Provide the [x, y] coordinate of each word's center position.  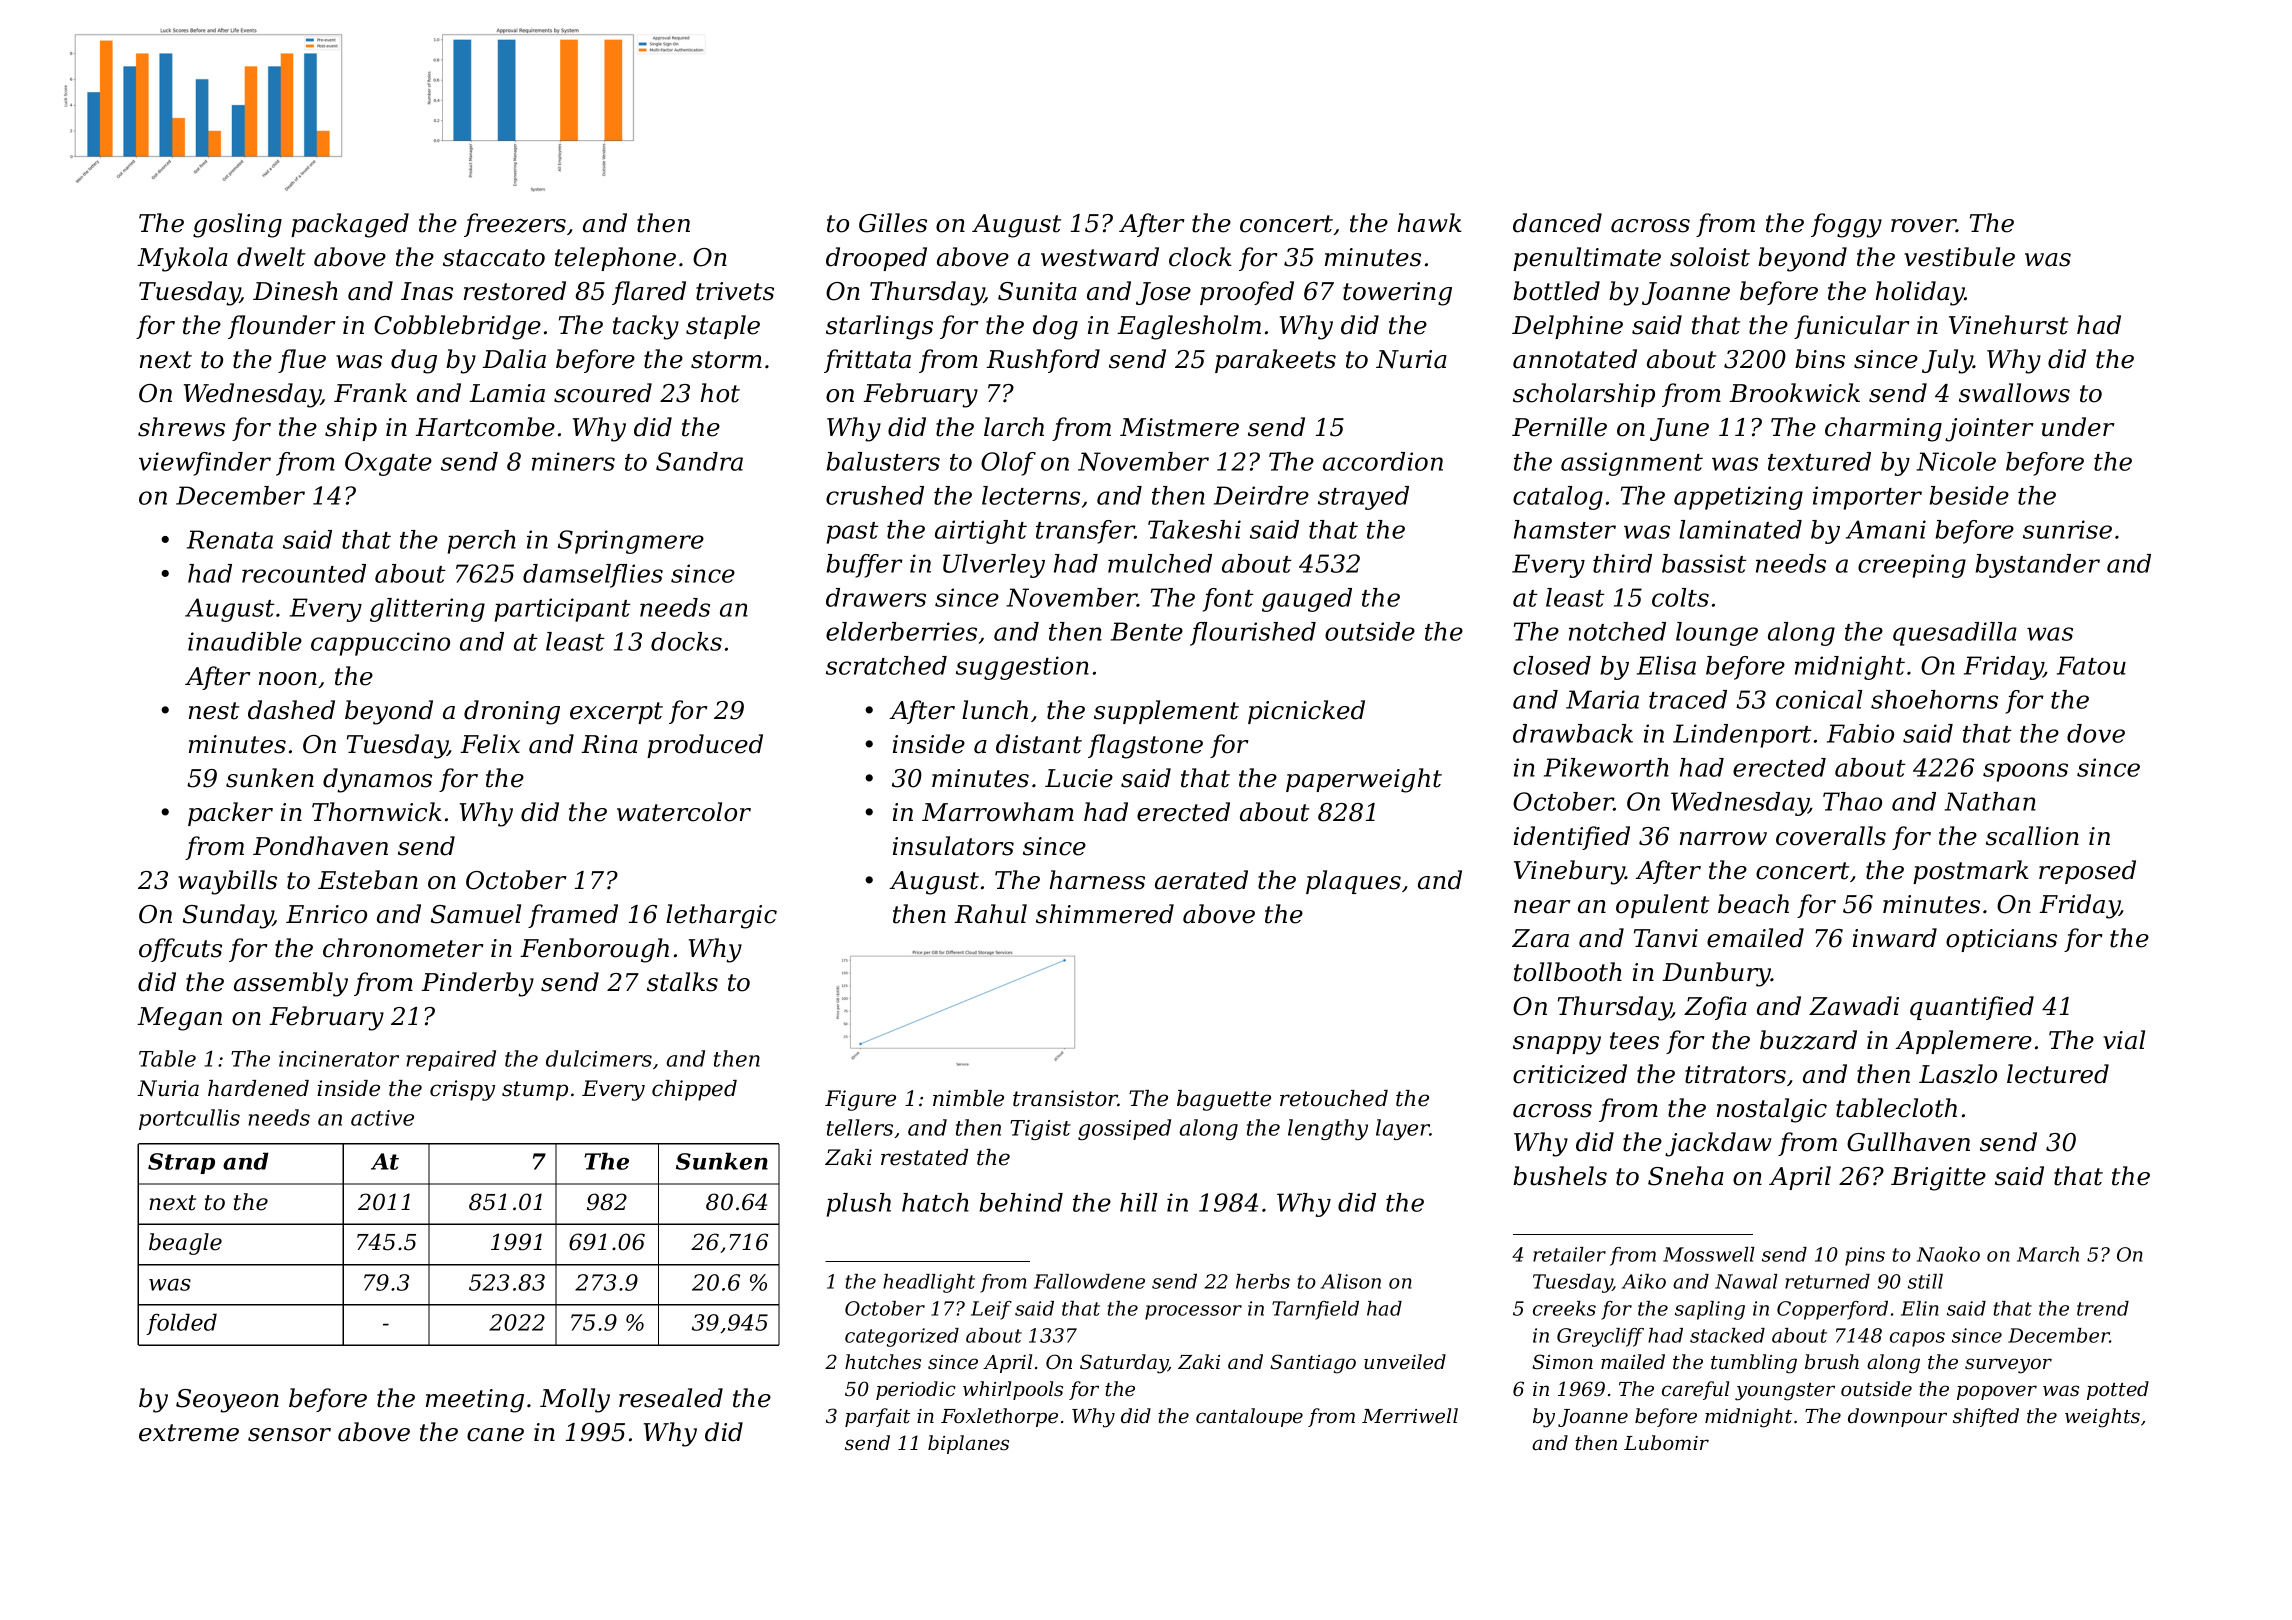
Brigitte [1938, 1179]
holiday [1920, 293]
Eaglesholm [1189, 327]
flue [302, 361]
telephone [615, 259]
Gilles [893, 223]
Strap [181, 1163]
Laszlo [1958, 1074]
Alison [1351, 1281]
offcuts [180, 950]
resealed [671, 1398]
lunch [995, 710]
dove [2096, 733]
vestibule [1959, 257]
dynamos [377, 780]
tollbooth [1568, 972]
